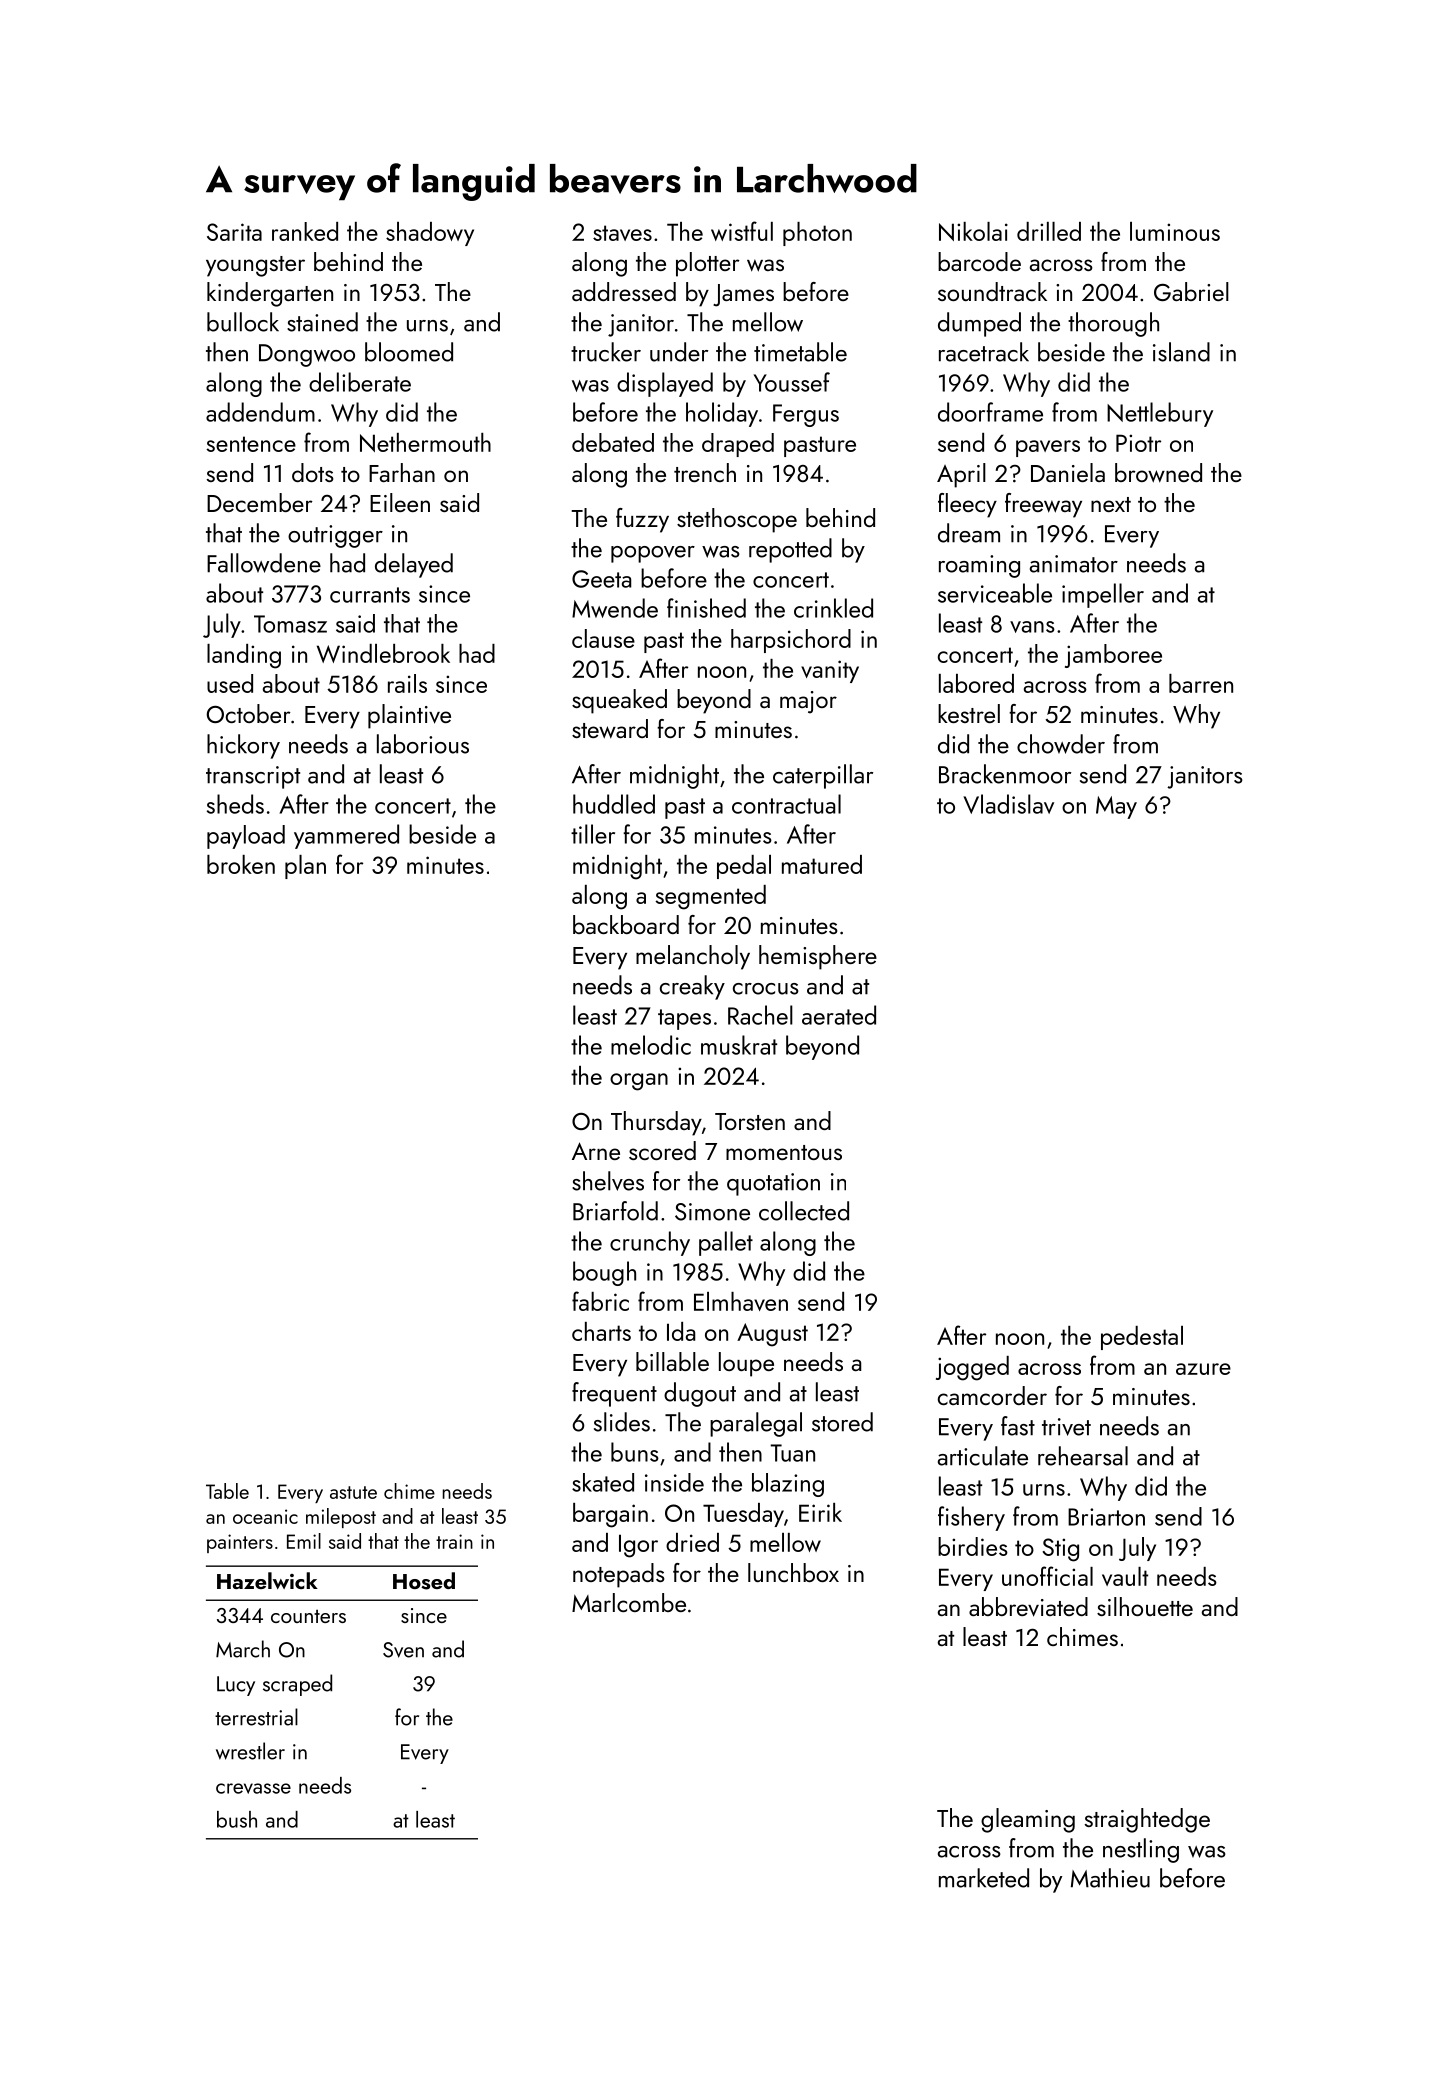 The width and height of the document is (1450, 2100). What do you see at coordinates (1142, 1338) in the document?
I see `pedestal` at bounding box center [1142, 1338].
